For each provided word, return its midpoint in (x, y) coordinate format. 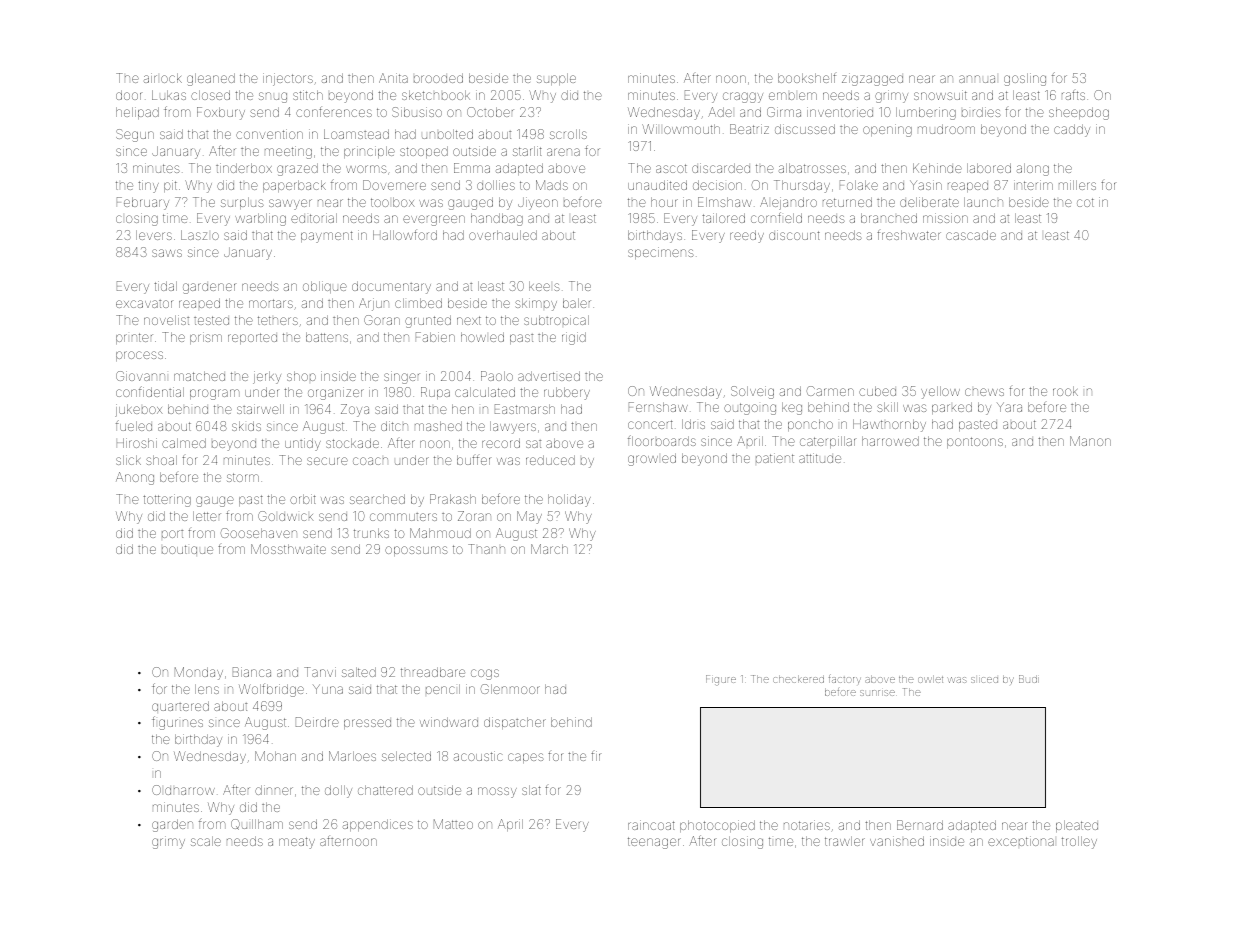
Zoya (355, 410)
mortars (271, 303)
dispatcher (515, 723)
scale (206, 841)
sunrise (877, 693)
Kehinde (937, 168)
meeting (288, 152)
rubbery (567, 393)
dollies (496, 185)
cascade (971, 235)
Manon (1090, 441)
